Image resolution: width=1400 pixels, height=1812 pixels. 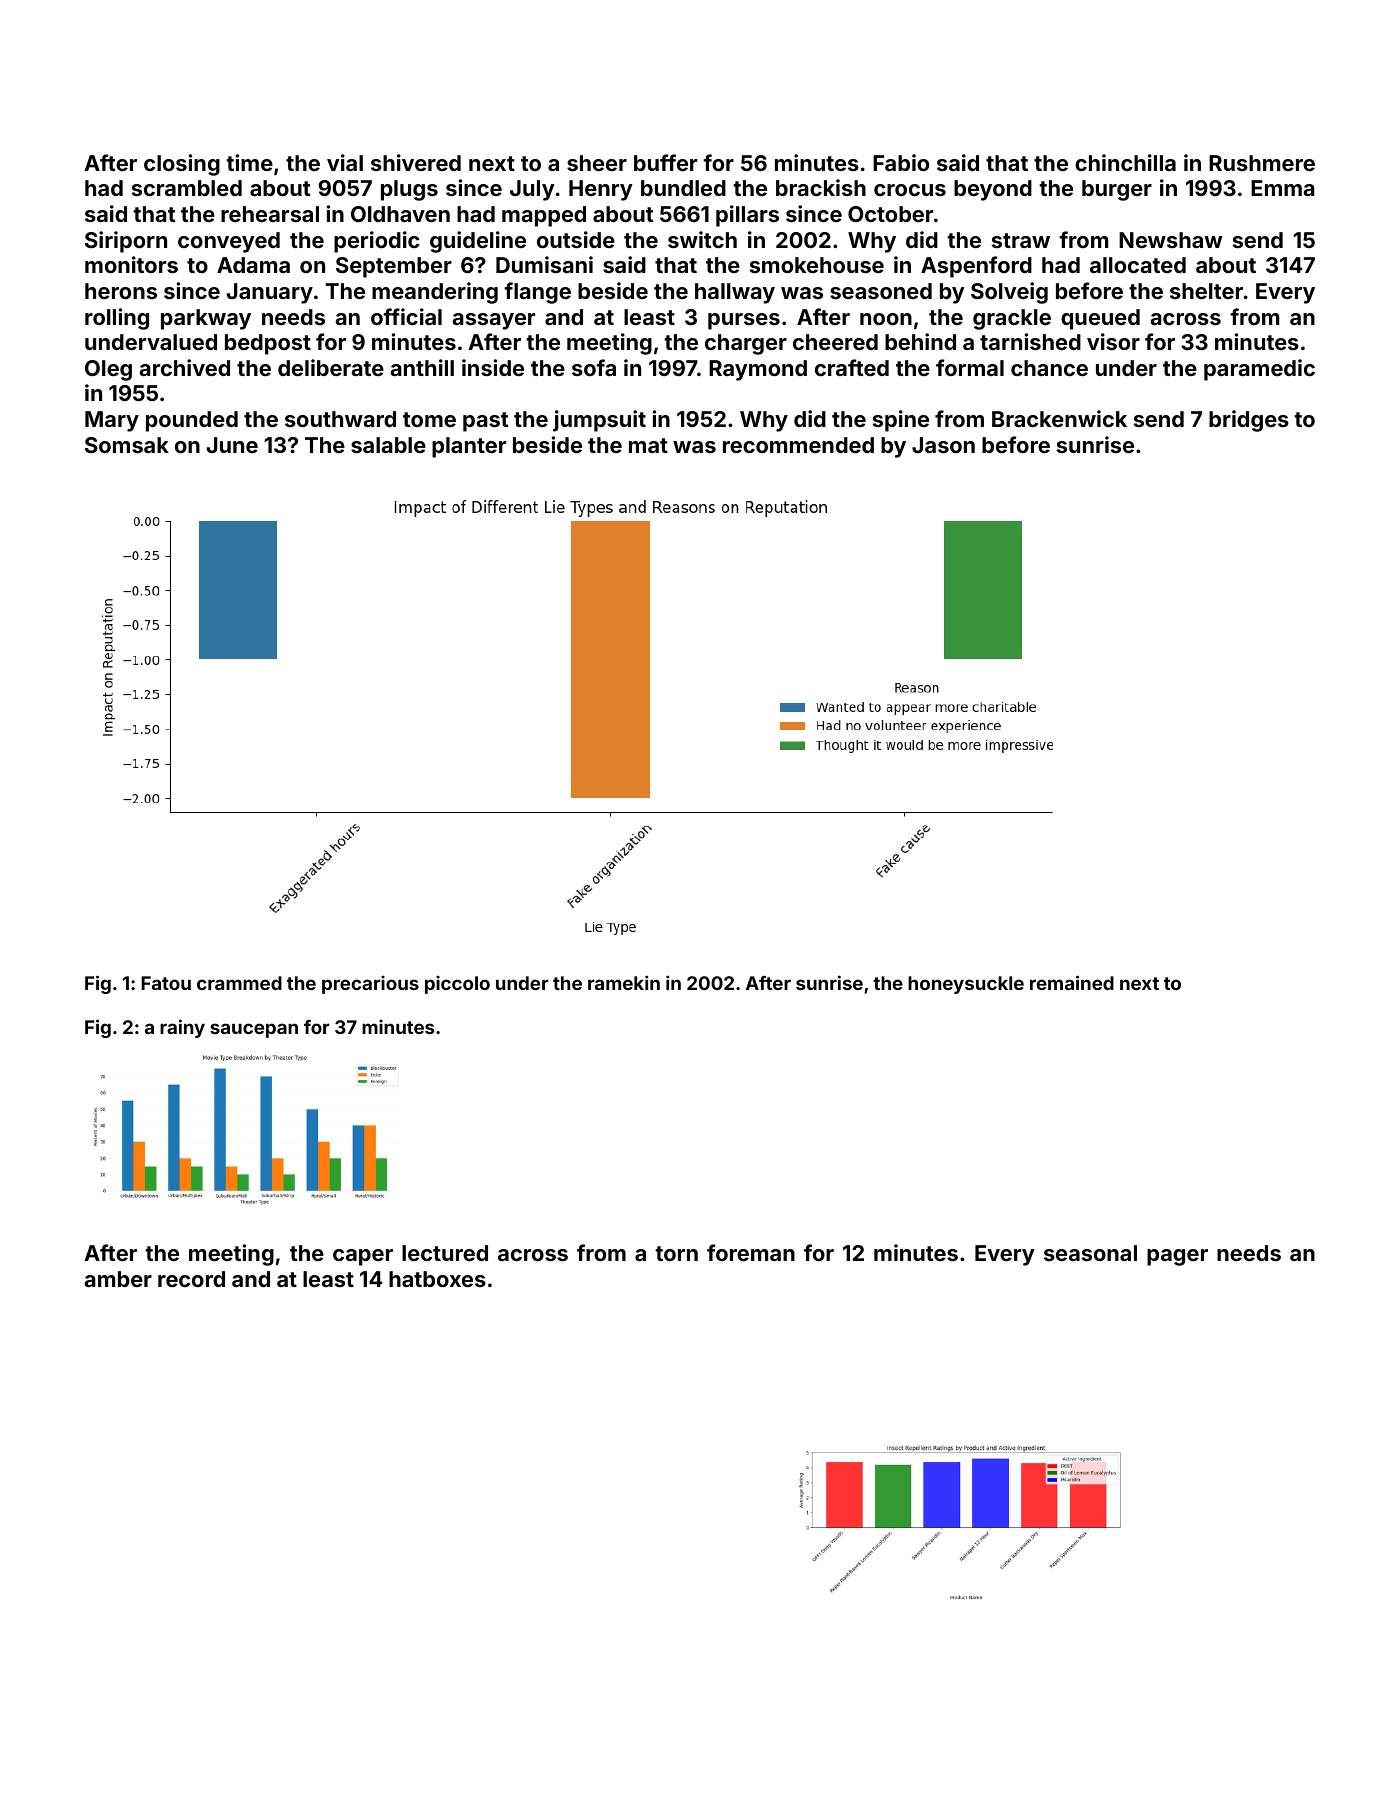 What do you see at coordinates (166, 983) in the screenshot?
I see `Fatou` at bounding box center [166, 983].
